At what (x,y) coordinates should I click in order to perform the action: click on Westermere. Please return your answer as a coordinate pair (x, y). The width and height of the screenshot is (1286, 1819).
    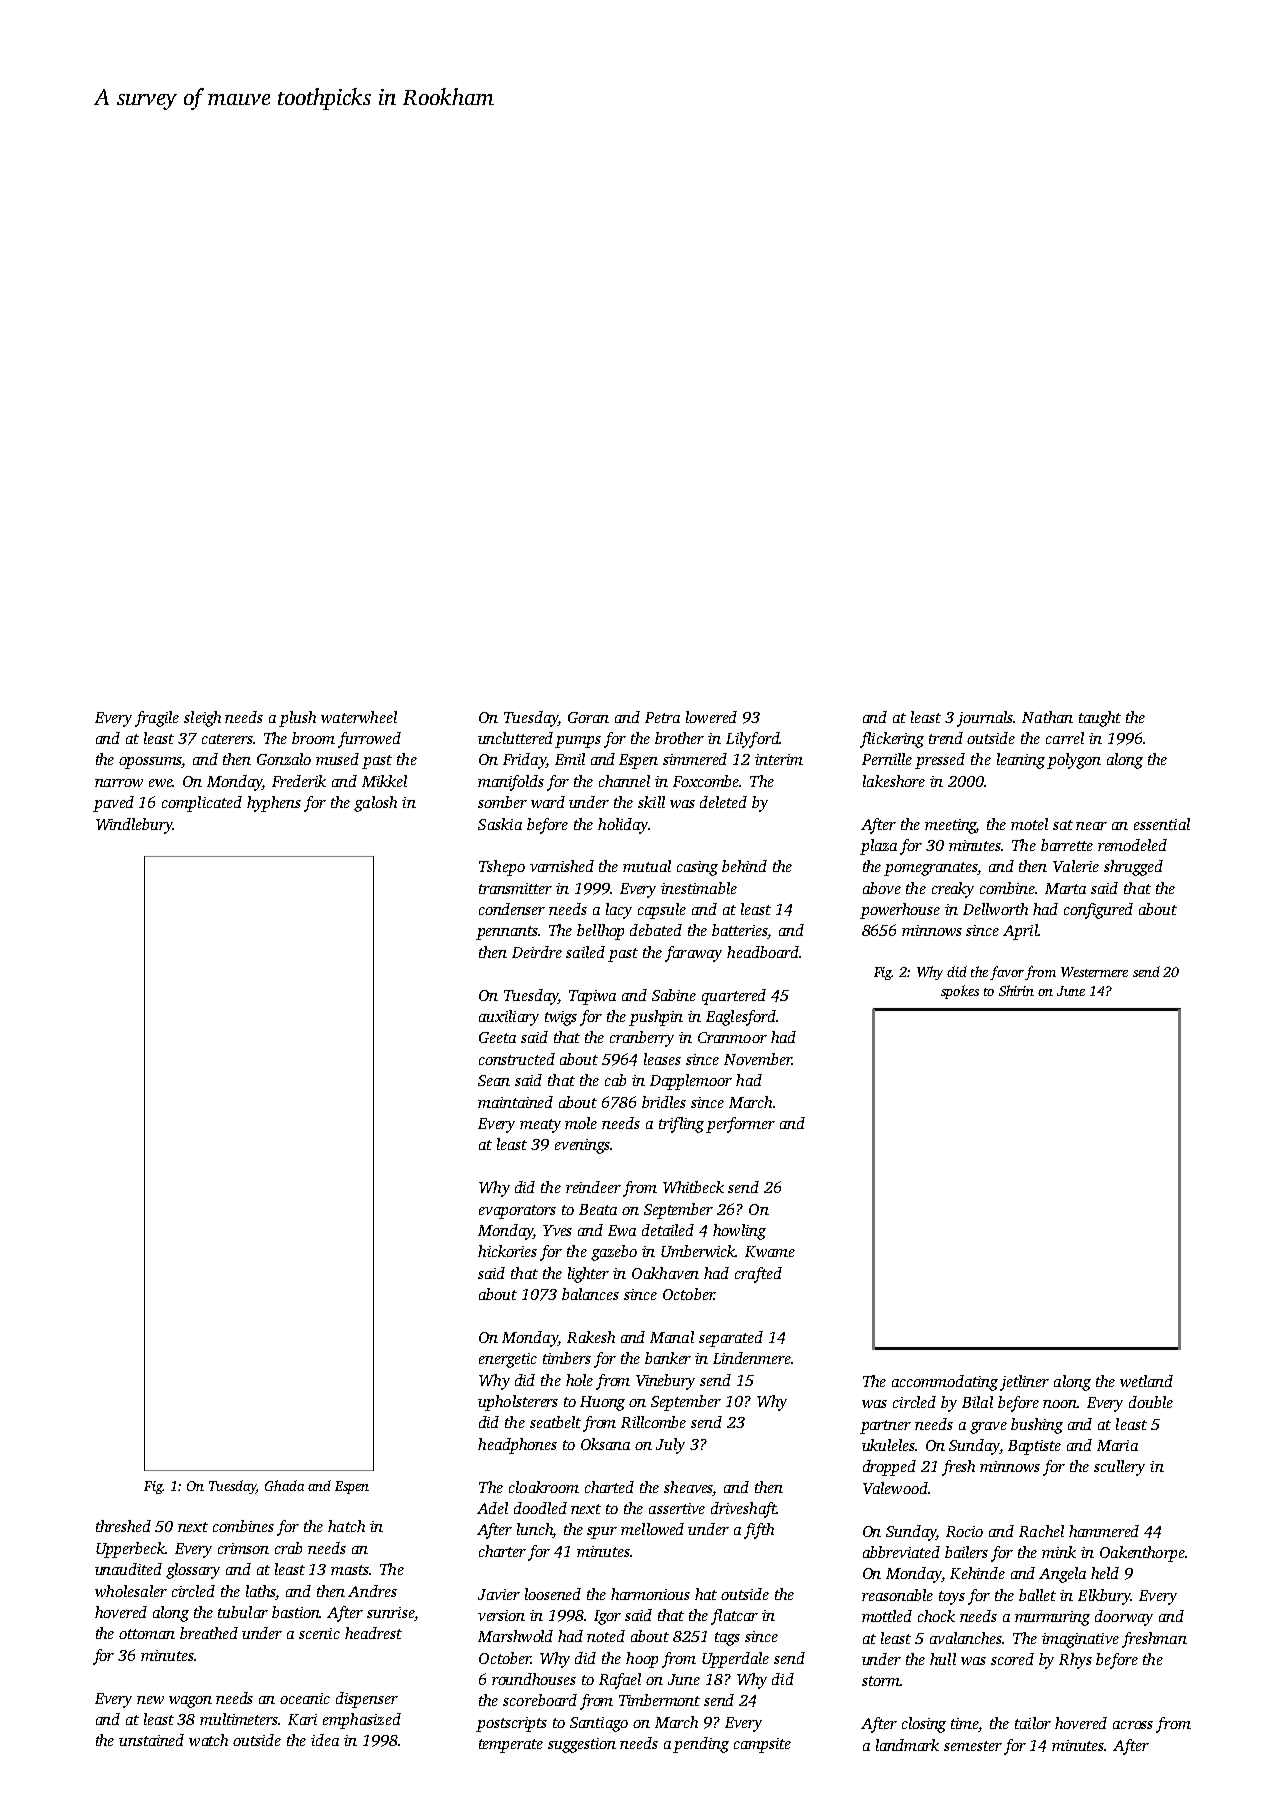
    Looking at the image, I should click on (1094, 972).
